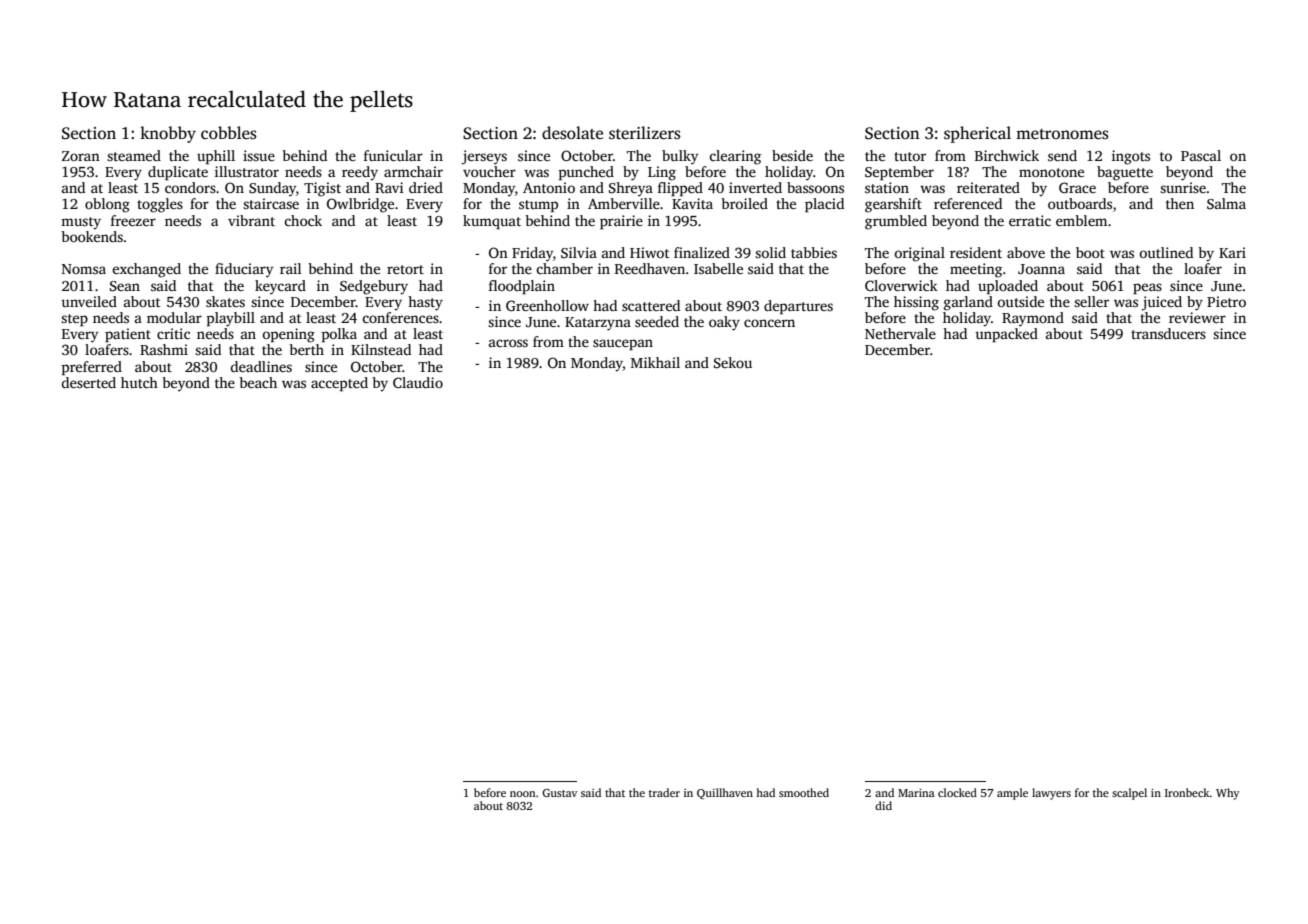  I want to click on monotone, so click(1051, 172).
